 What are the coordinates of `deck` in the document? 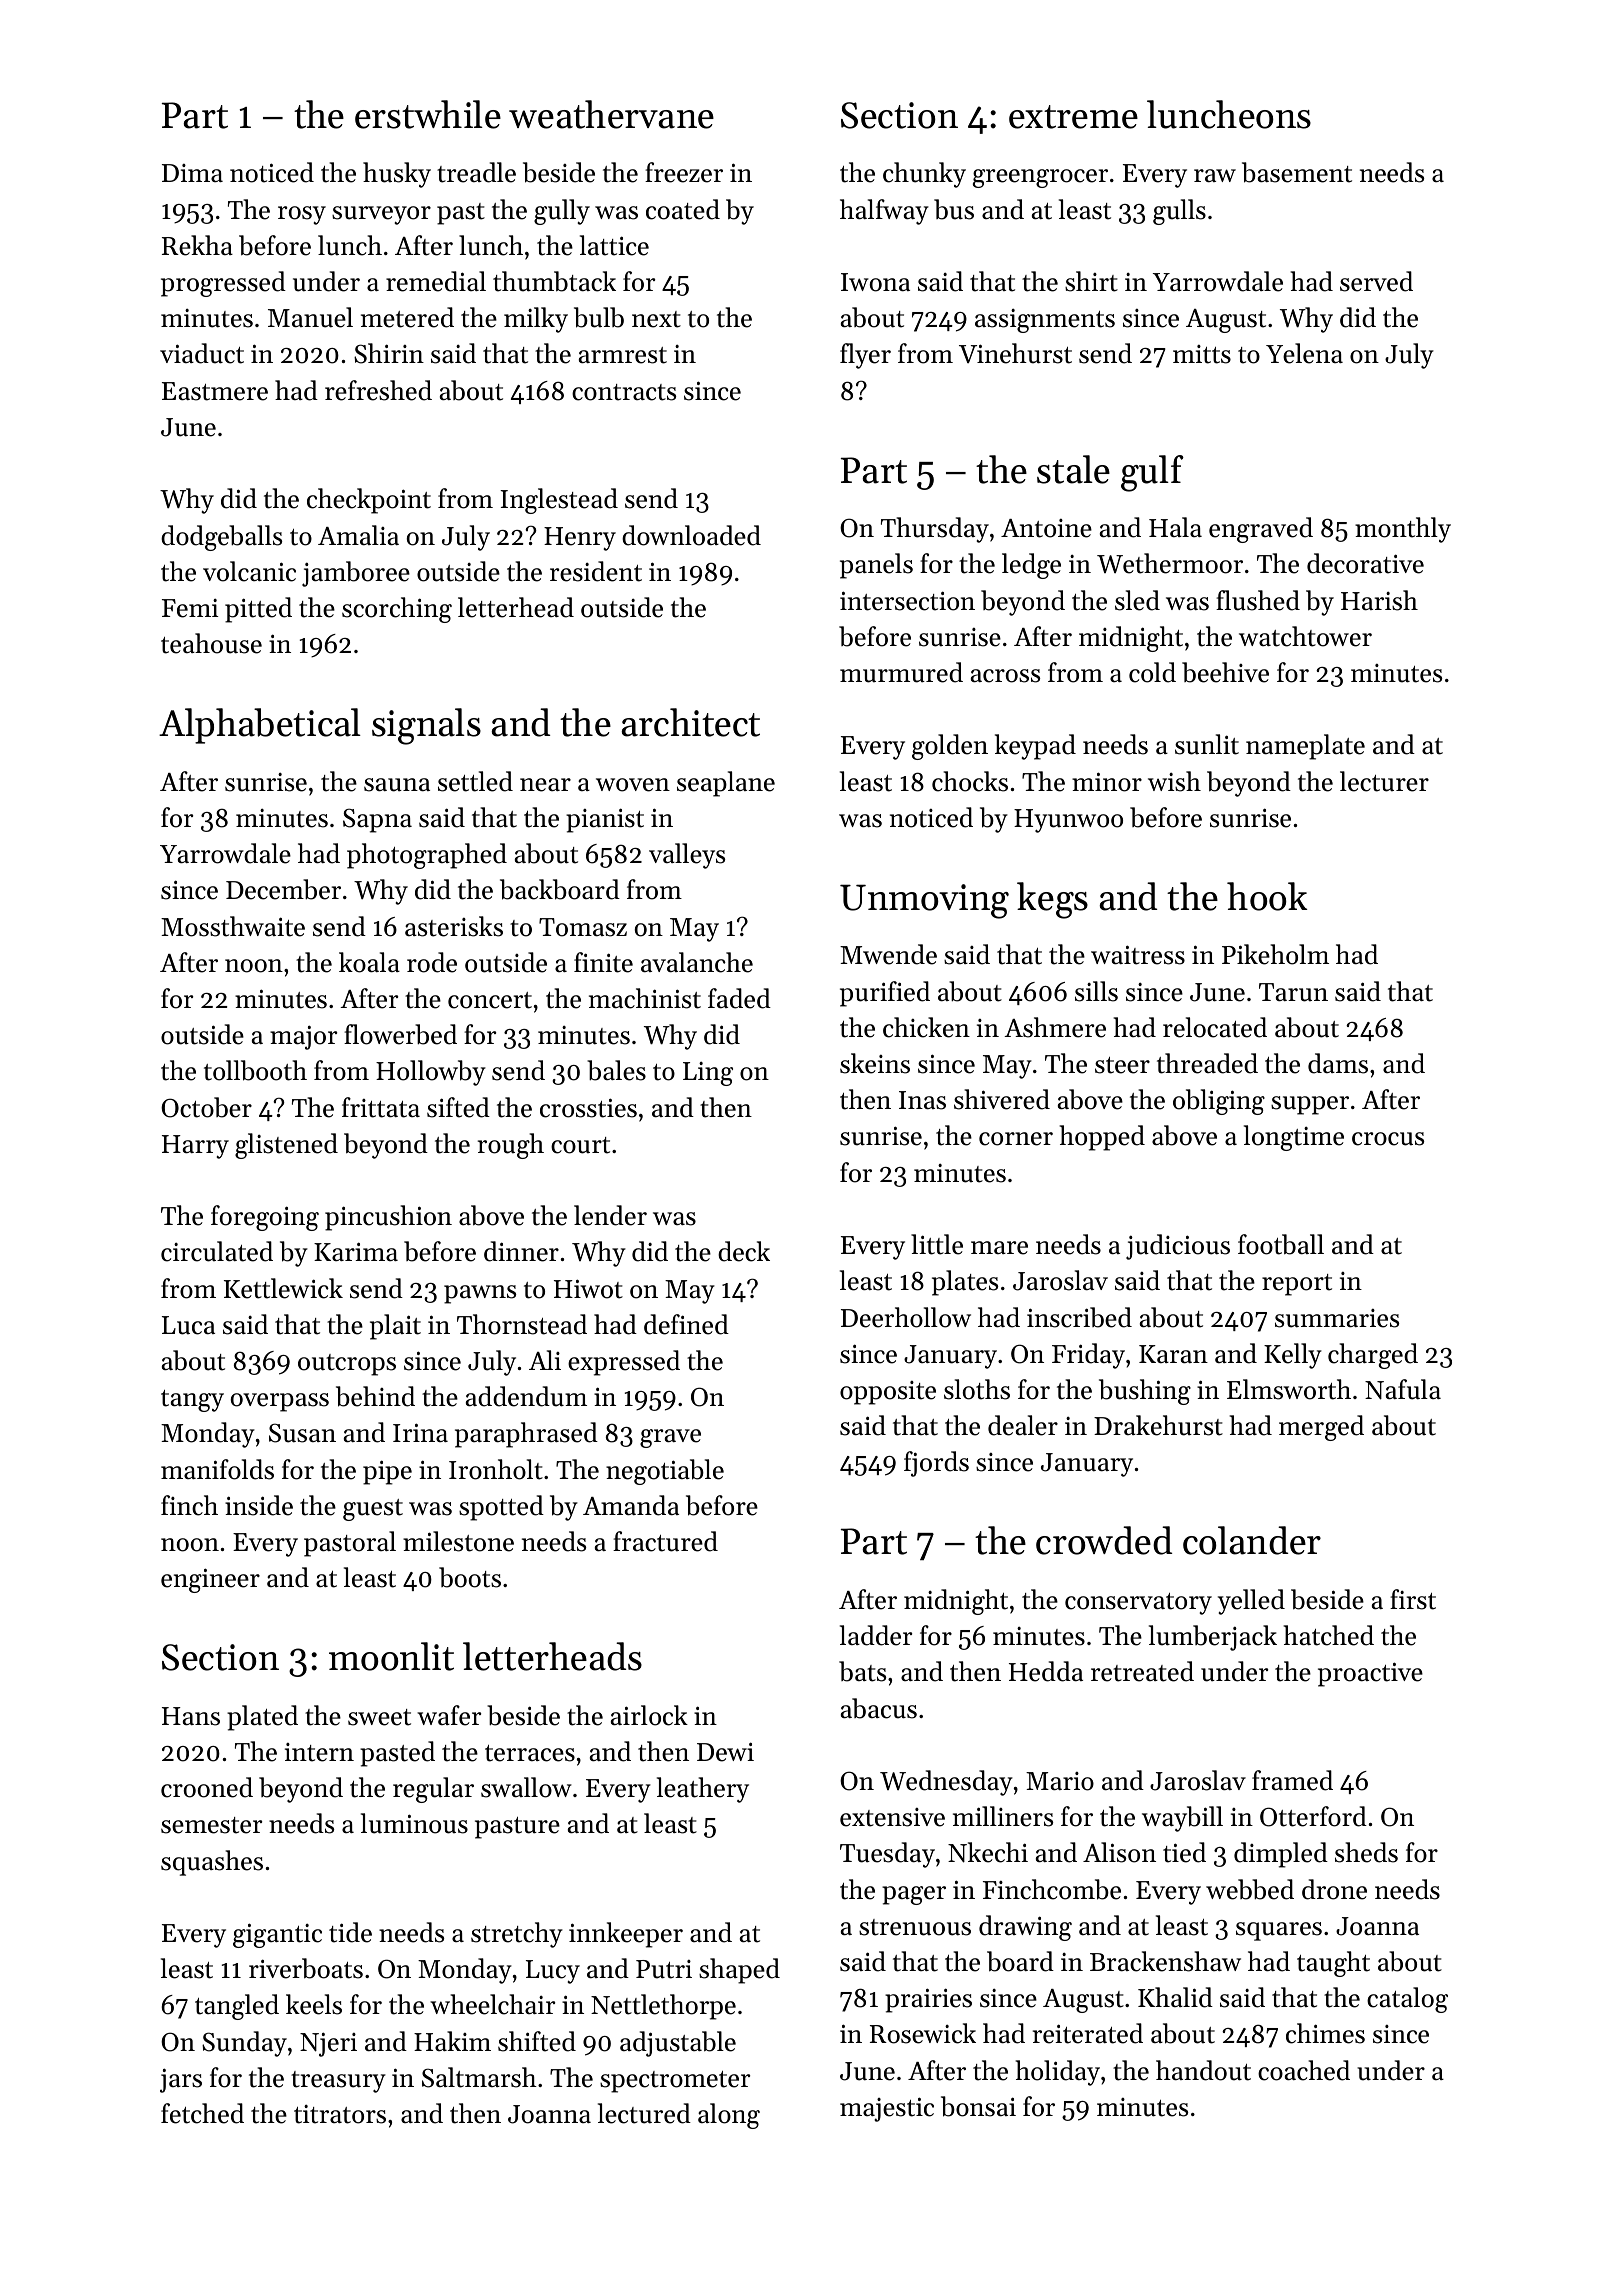 It's located at (744, 1251).
